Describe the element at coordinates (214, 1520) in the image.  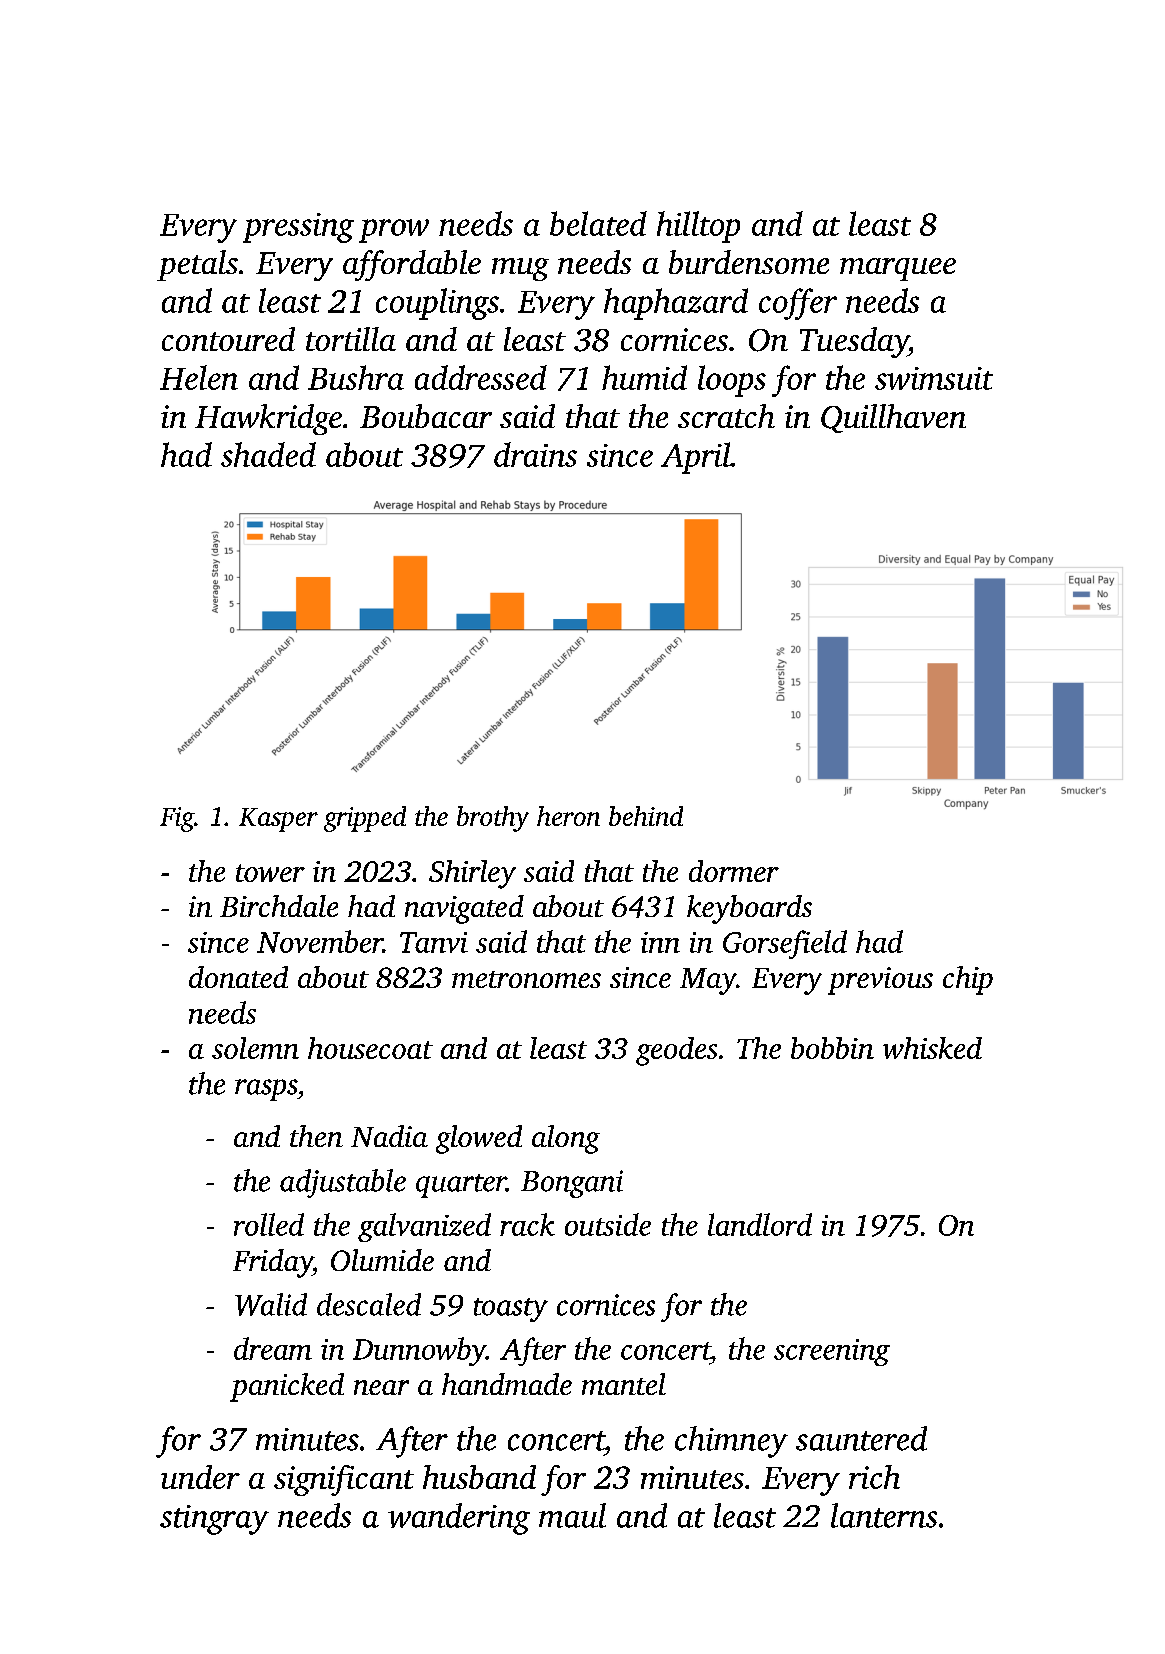
I see `stingray` at that location.
